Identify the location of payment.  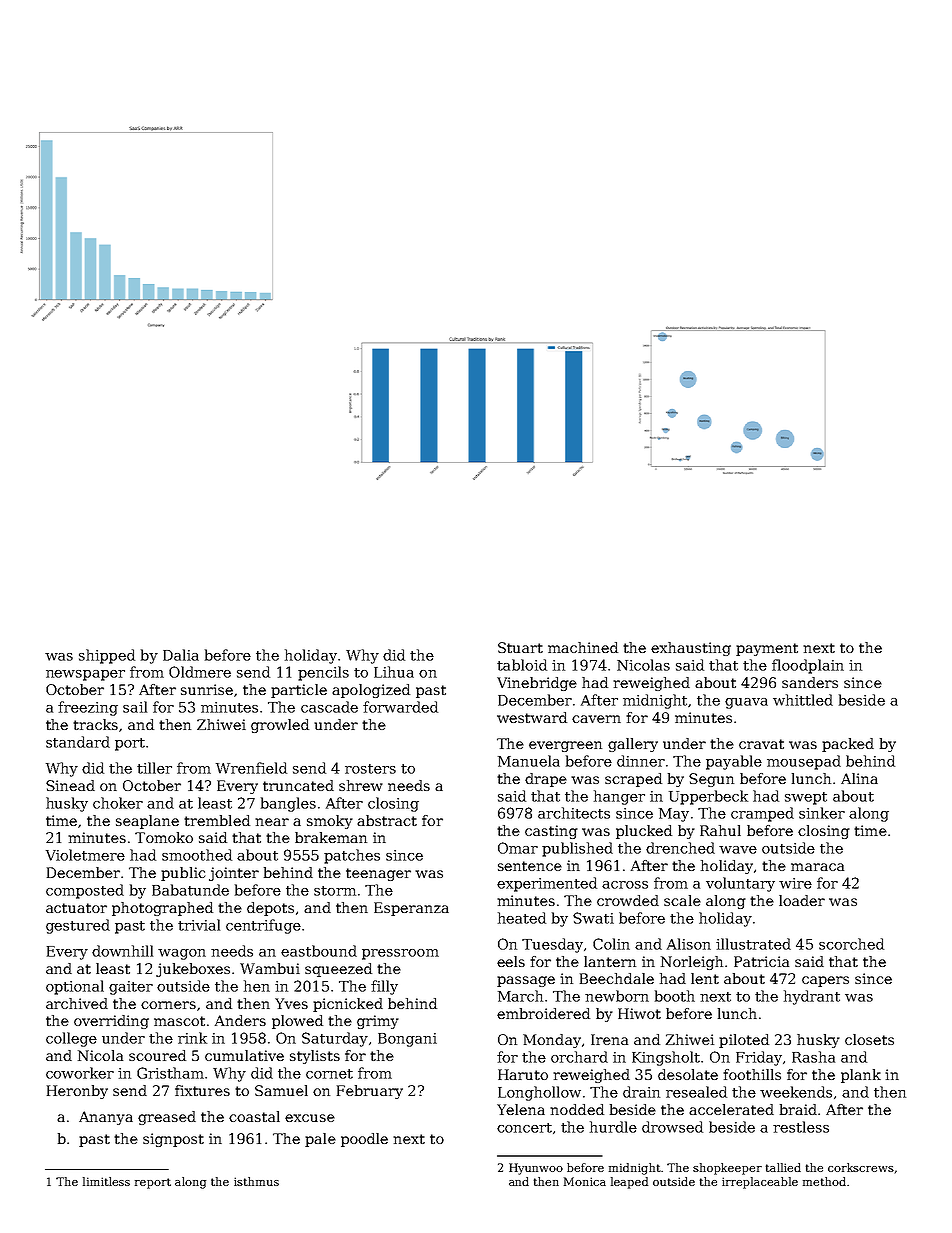
(767, 649).
